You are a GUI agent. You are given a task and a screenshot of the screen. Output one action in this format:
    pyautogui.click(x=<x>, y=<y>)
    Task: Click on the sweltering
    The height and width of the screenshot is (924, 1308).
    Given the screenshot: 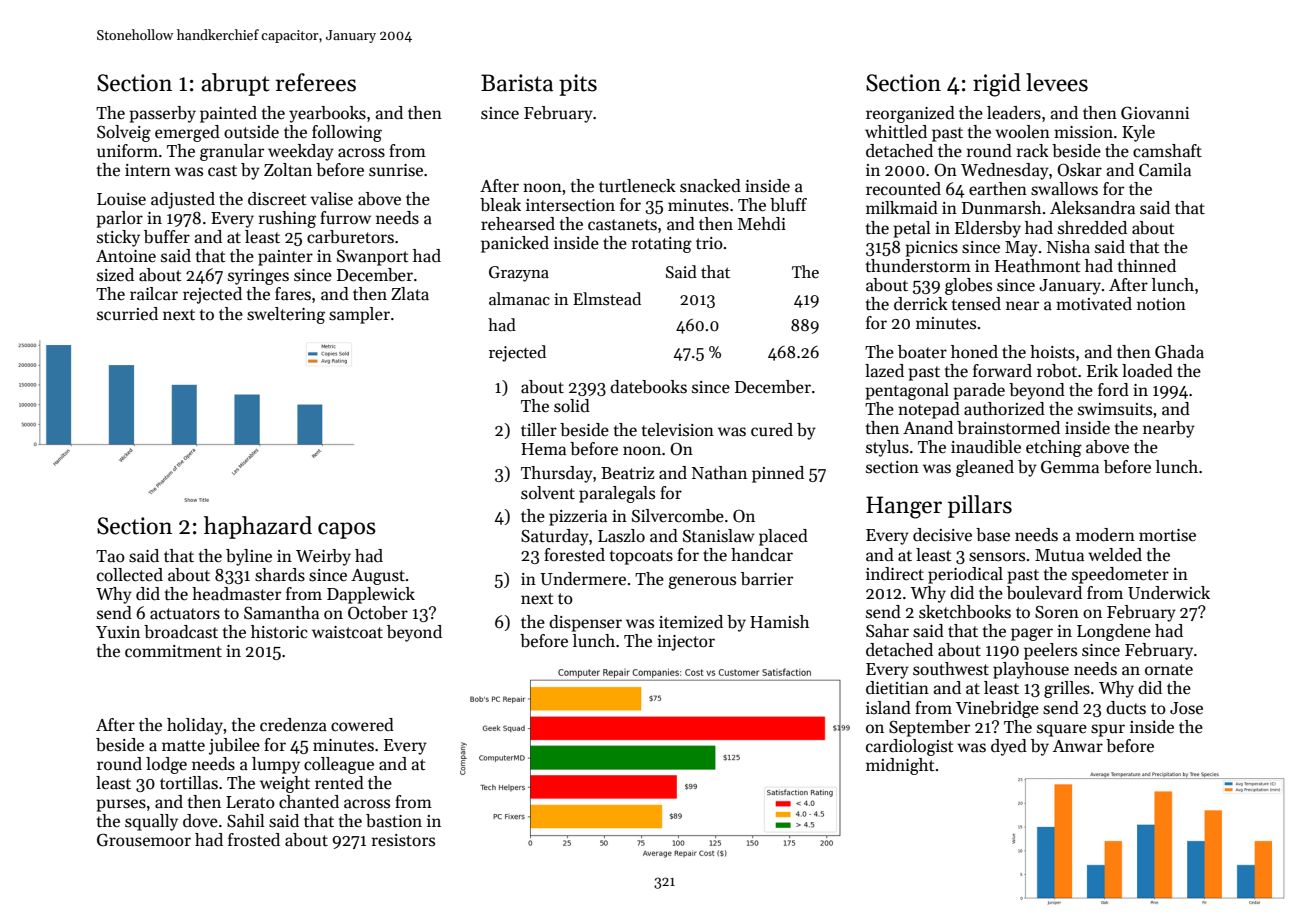 What is the action you would take?
    pyautogui.click(x=286, y=315)
